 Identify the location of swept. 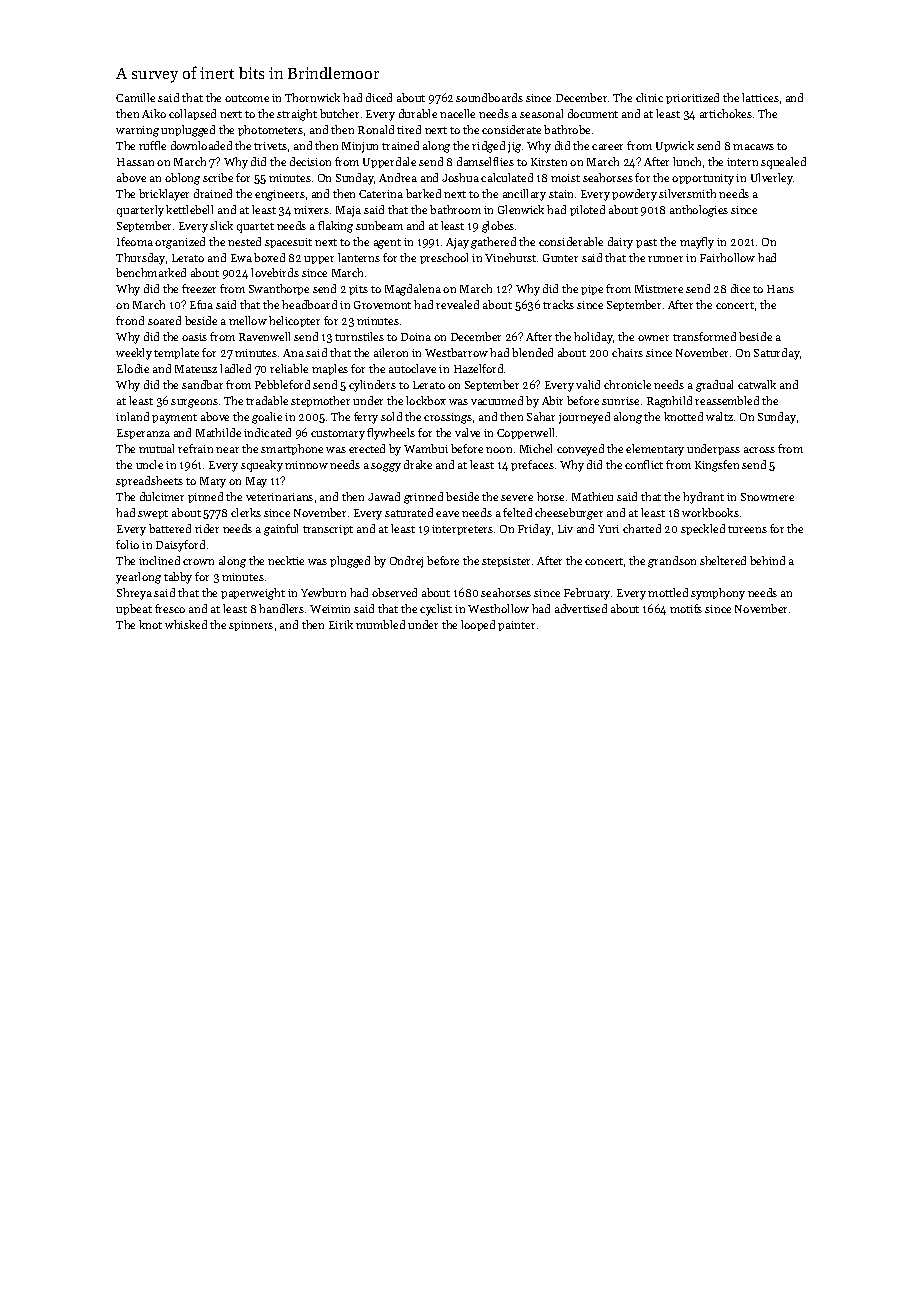
(153, 514).
